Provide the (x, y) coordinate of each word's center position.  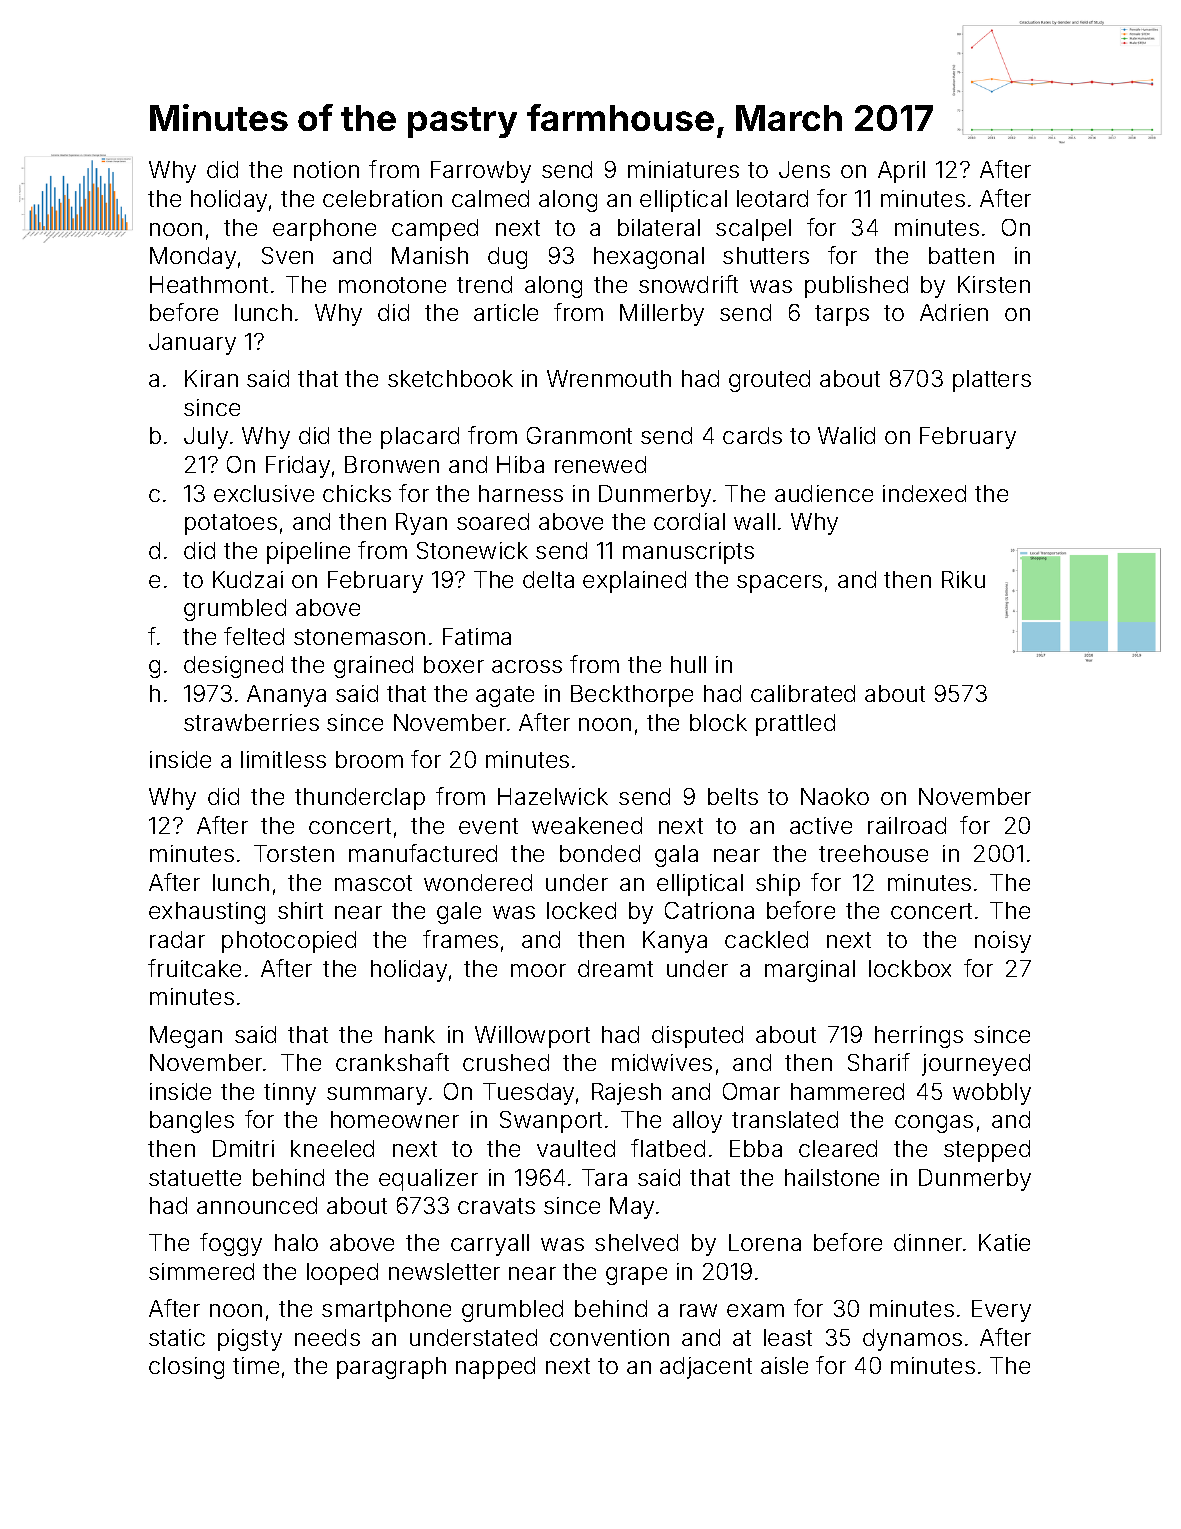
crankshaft (392, 1062)
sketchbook (450, 378)
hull (688, 664)
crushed (506, 1062)
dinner (928, 1242)
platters (992, 381)
